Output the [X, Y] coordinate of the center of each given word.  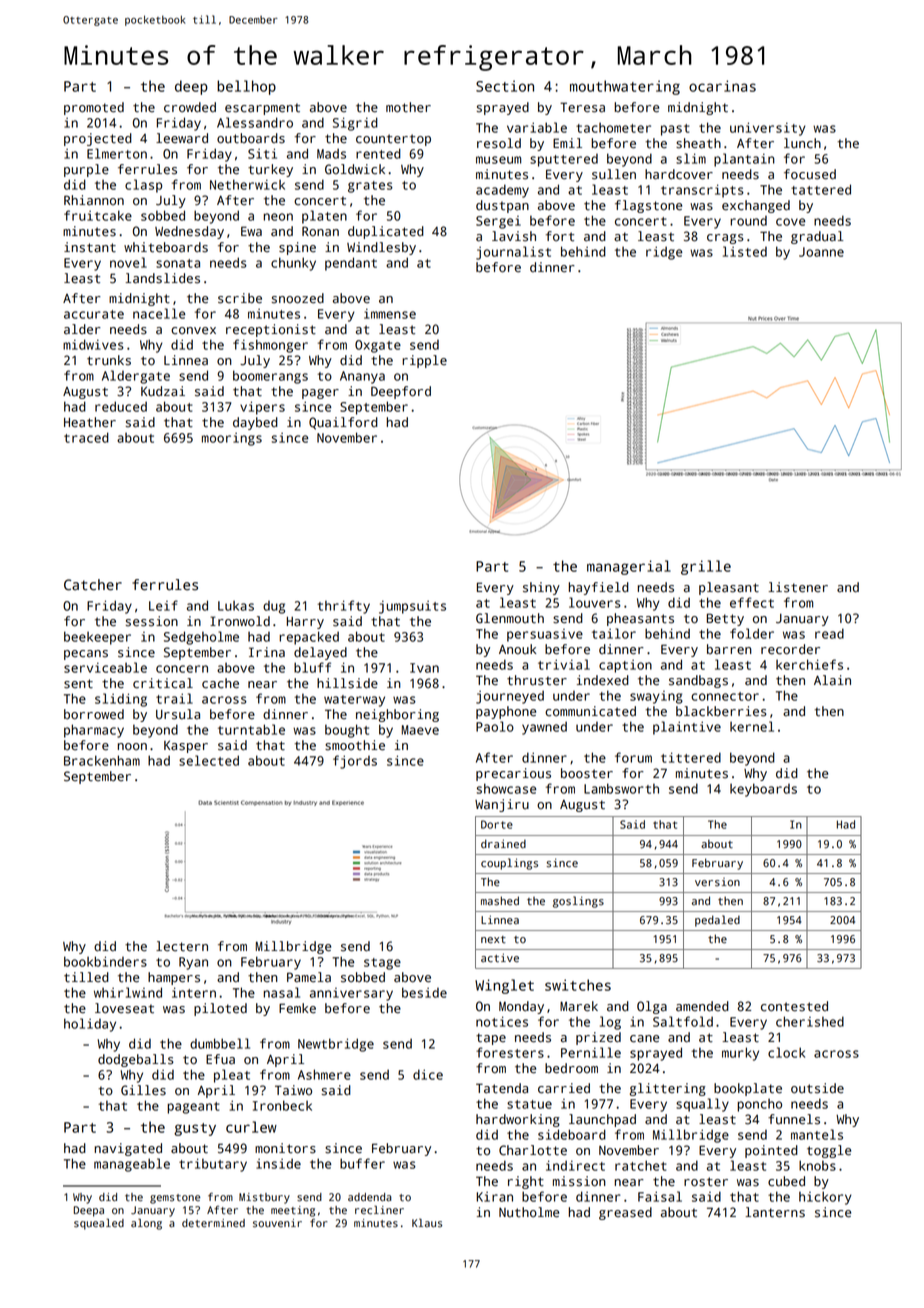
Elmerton [117, 153]
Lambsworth [621, 788]
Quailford [343, 423]
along [146, 1224]
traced [86, 437]
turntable [251, 729]
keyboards [763, 790]
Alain [832, 680]
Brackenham [102, 760]
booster [587, 773]
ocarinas [722, 86]
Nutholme [529, 1212]
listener [798, 587]
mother [408, 107]
